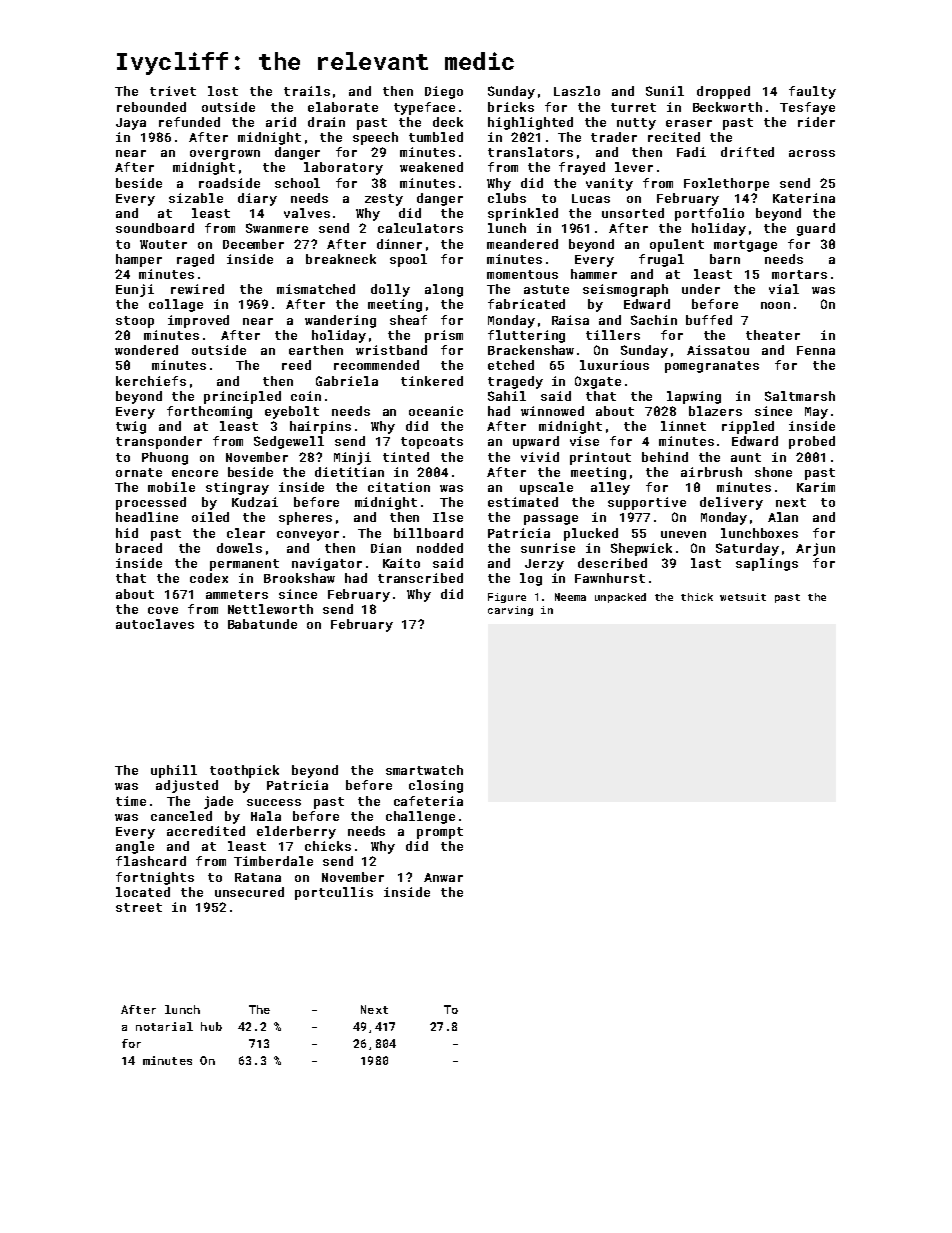 The width and height of the image is (952, 1233). What do you see at coordinates (155, 624) in the image?
I see `autoclaves` at bounding box center [155, 624].
